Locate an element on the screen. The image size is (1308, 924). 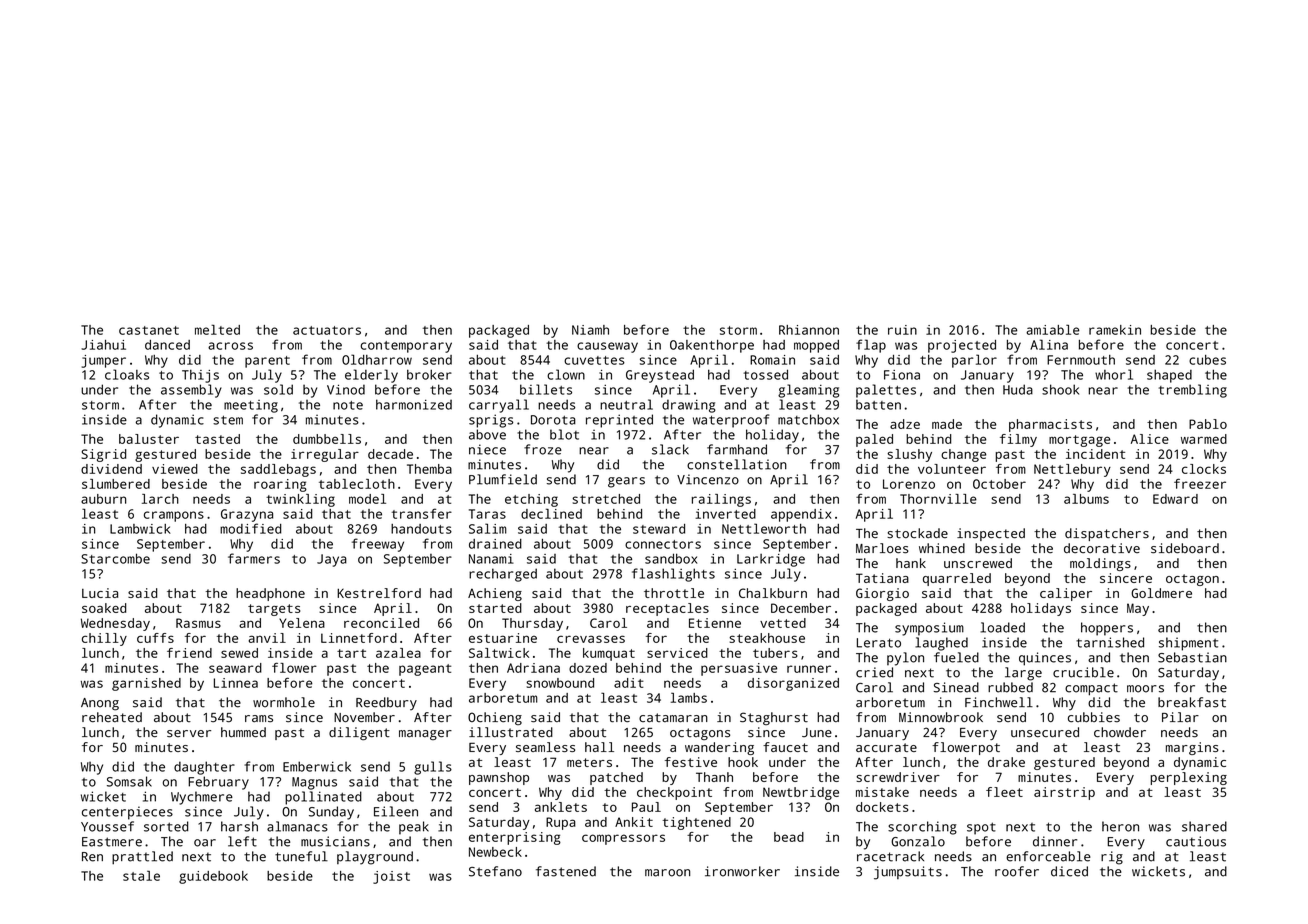
throttle is located at coordinates (674, 593).
